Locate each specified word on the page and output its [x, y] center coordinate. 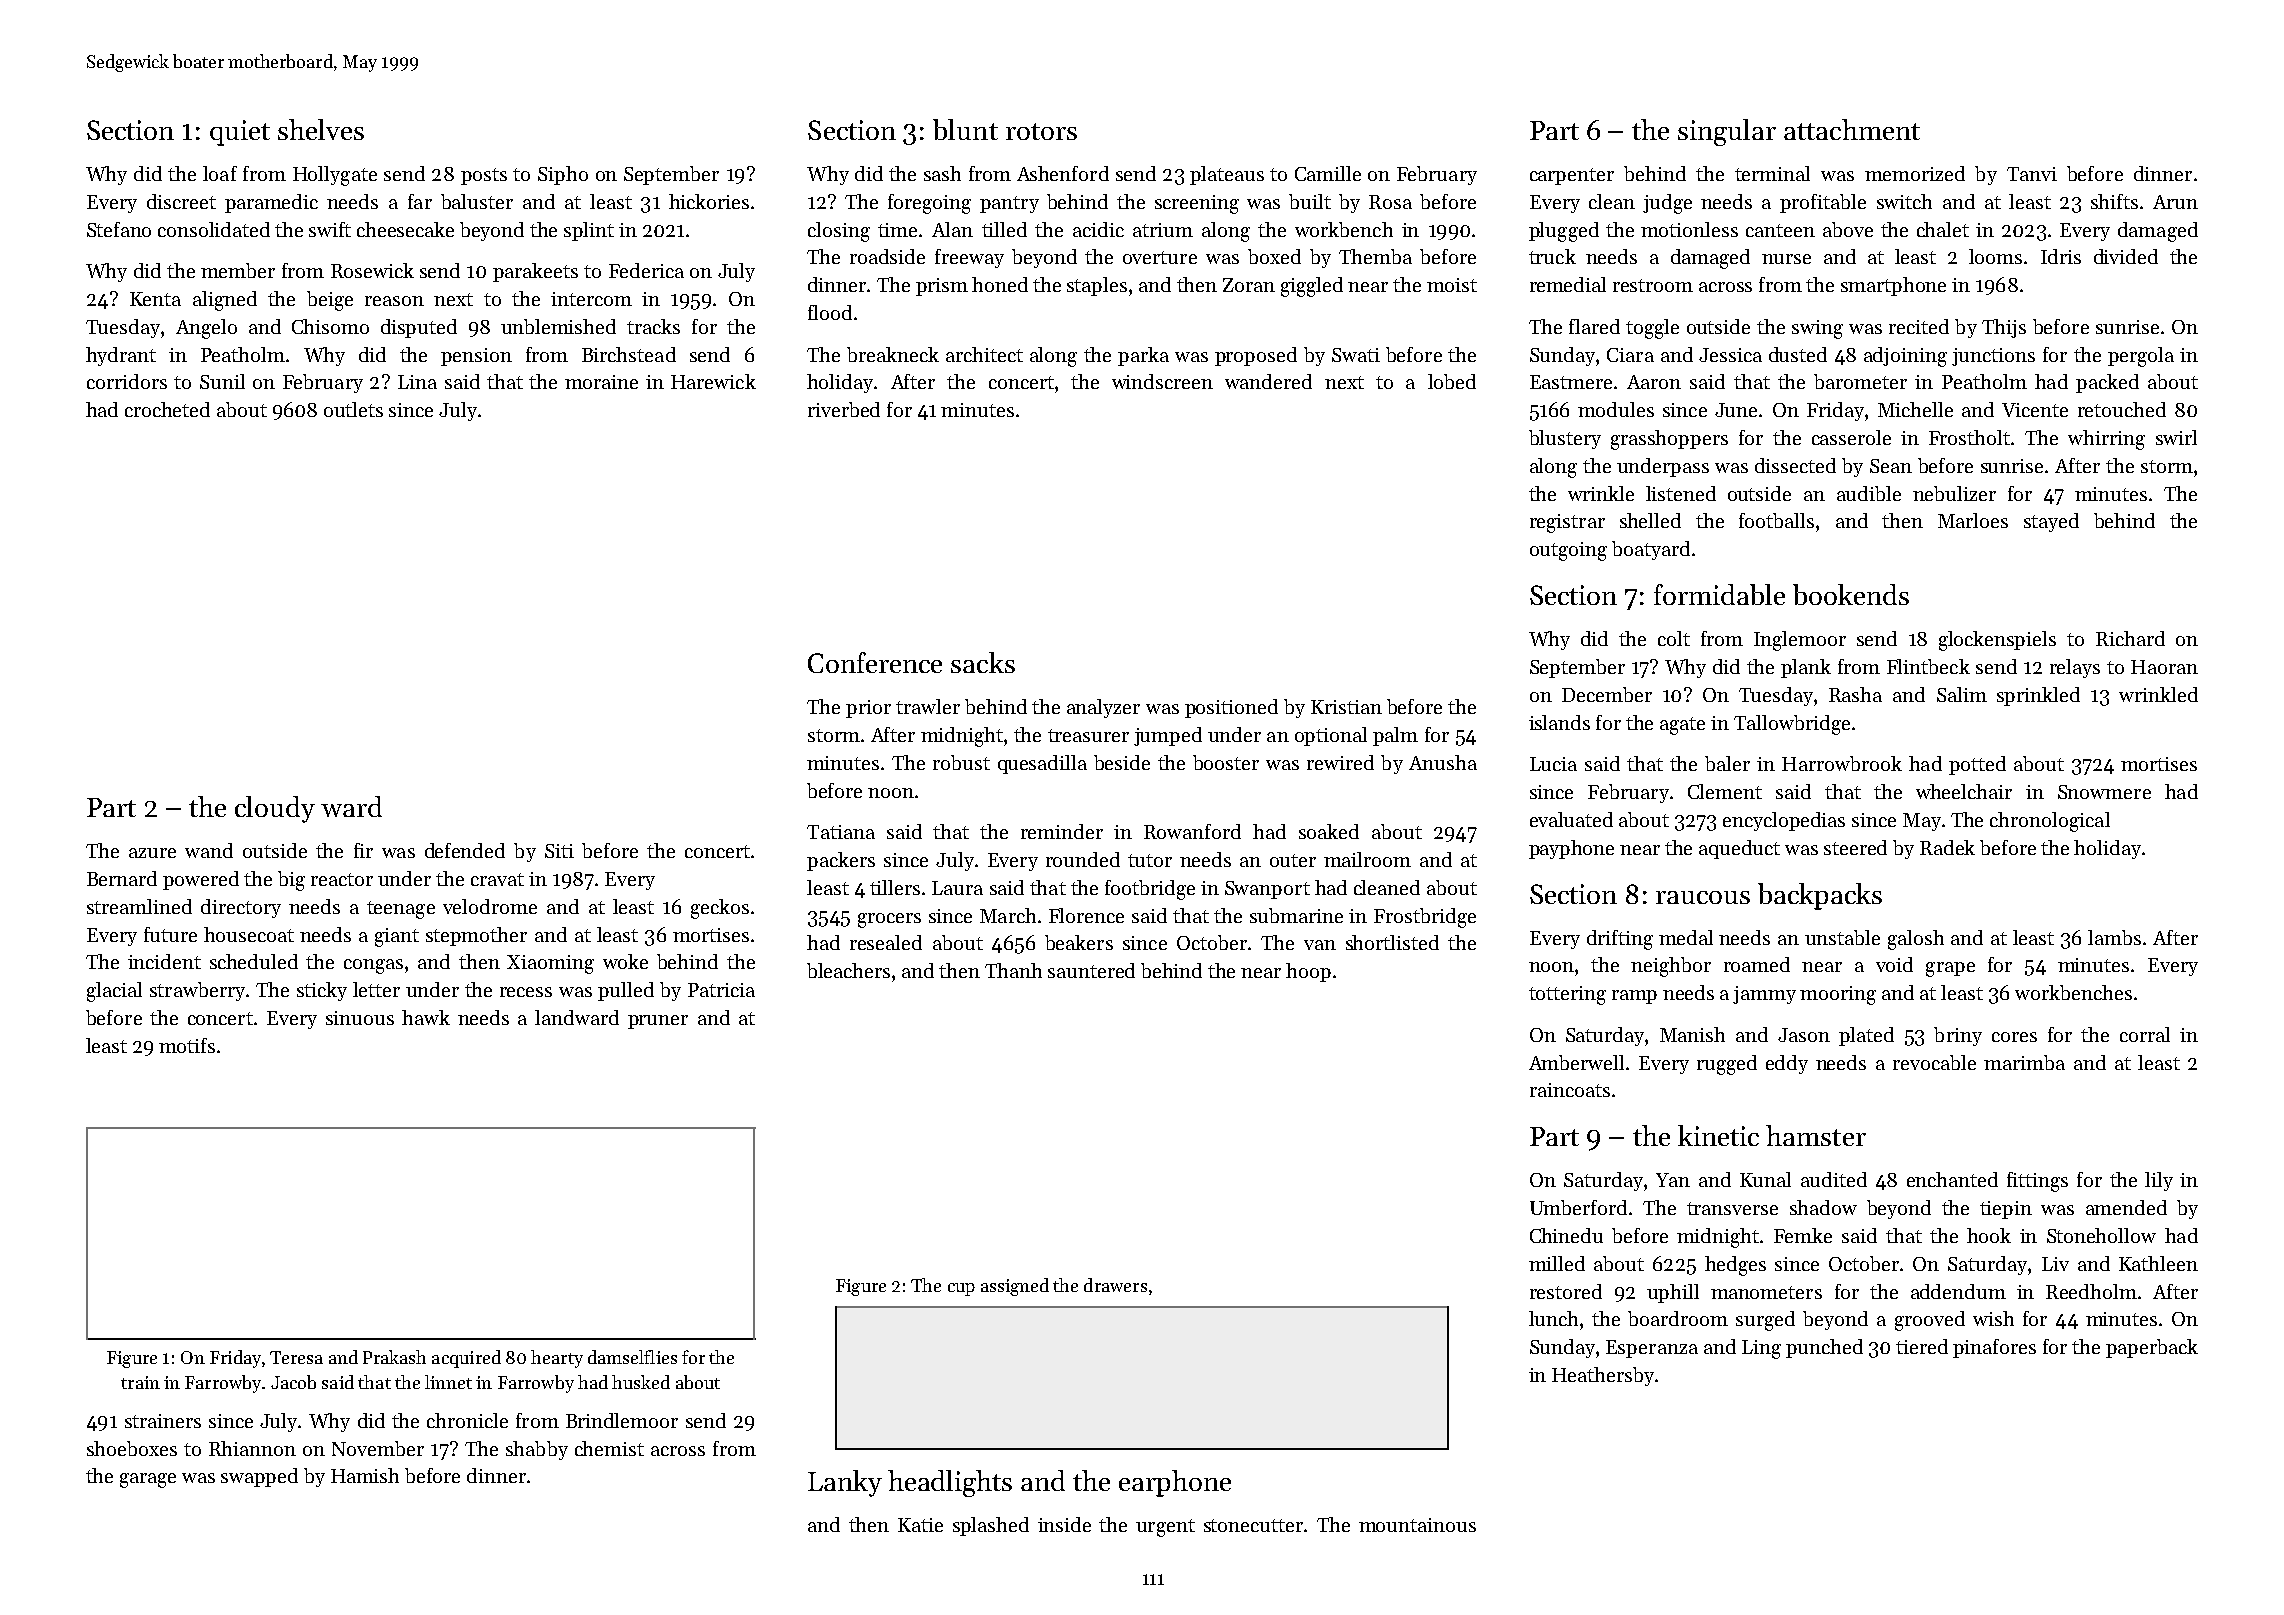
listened [1681, 493]
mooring [1838, 995]
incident [164, 961]
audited [1834, 1179]
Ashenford [1063, 173]
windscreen [1162, 381]
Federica [646, 270]
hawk [426, 1017]
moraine [601, 382]
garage [148, 1480]
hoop [1308, 972]
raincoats [1570, 1090]
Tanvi [2032, 174]
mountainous [1417, 1525]
